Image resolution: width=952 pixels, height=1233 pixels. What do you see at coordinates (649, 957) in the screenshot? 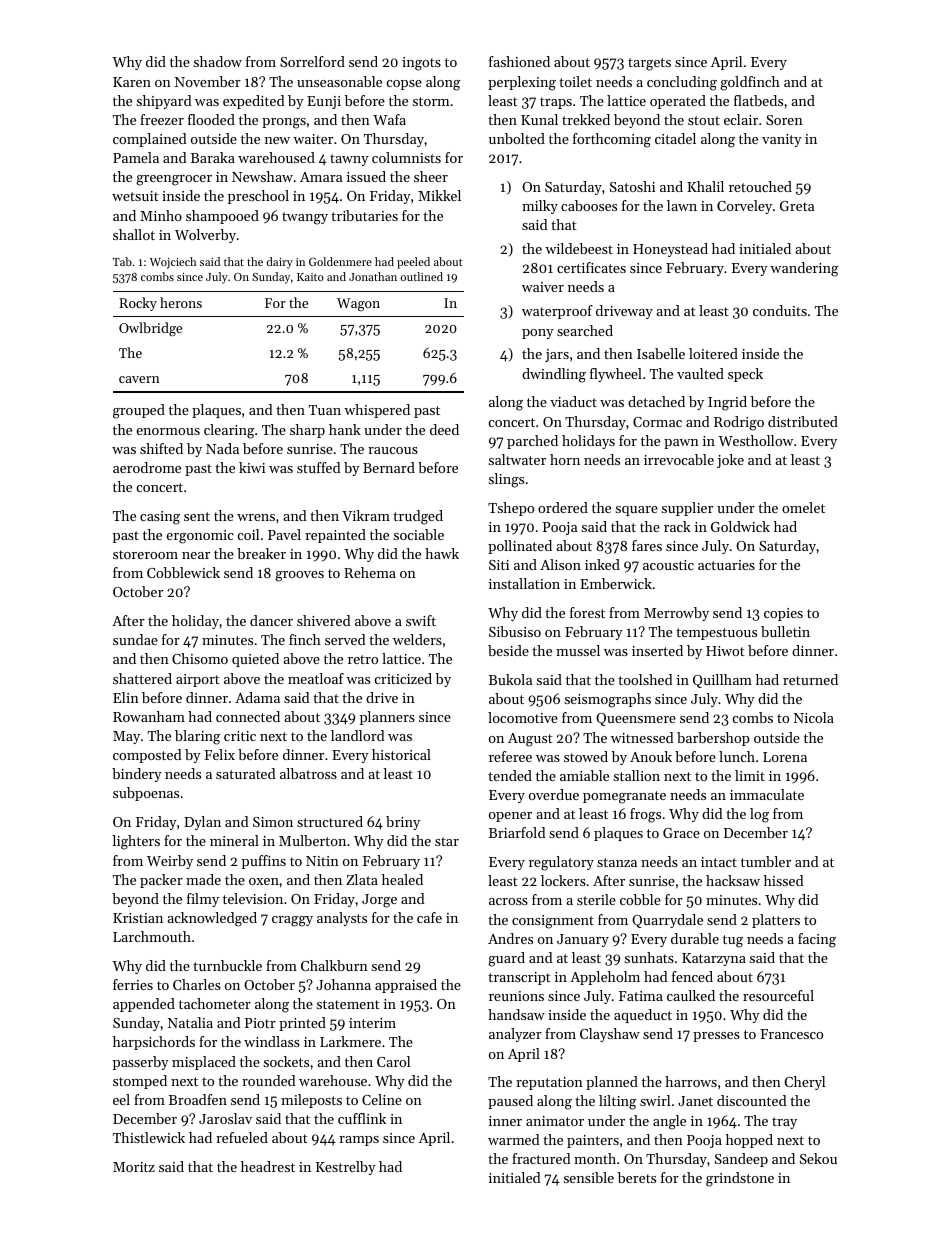
I see `sunhats` at bounding box center [649, 957].
